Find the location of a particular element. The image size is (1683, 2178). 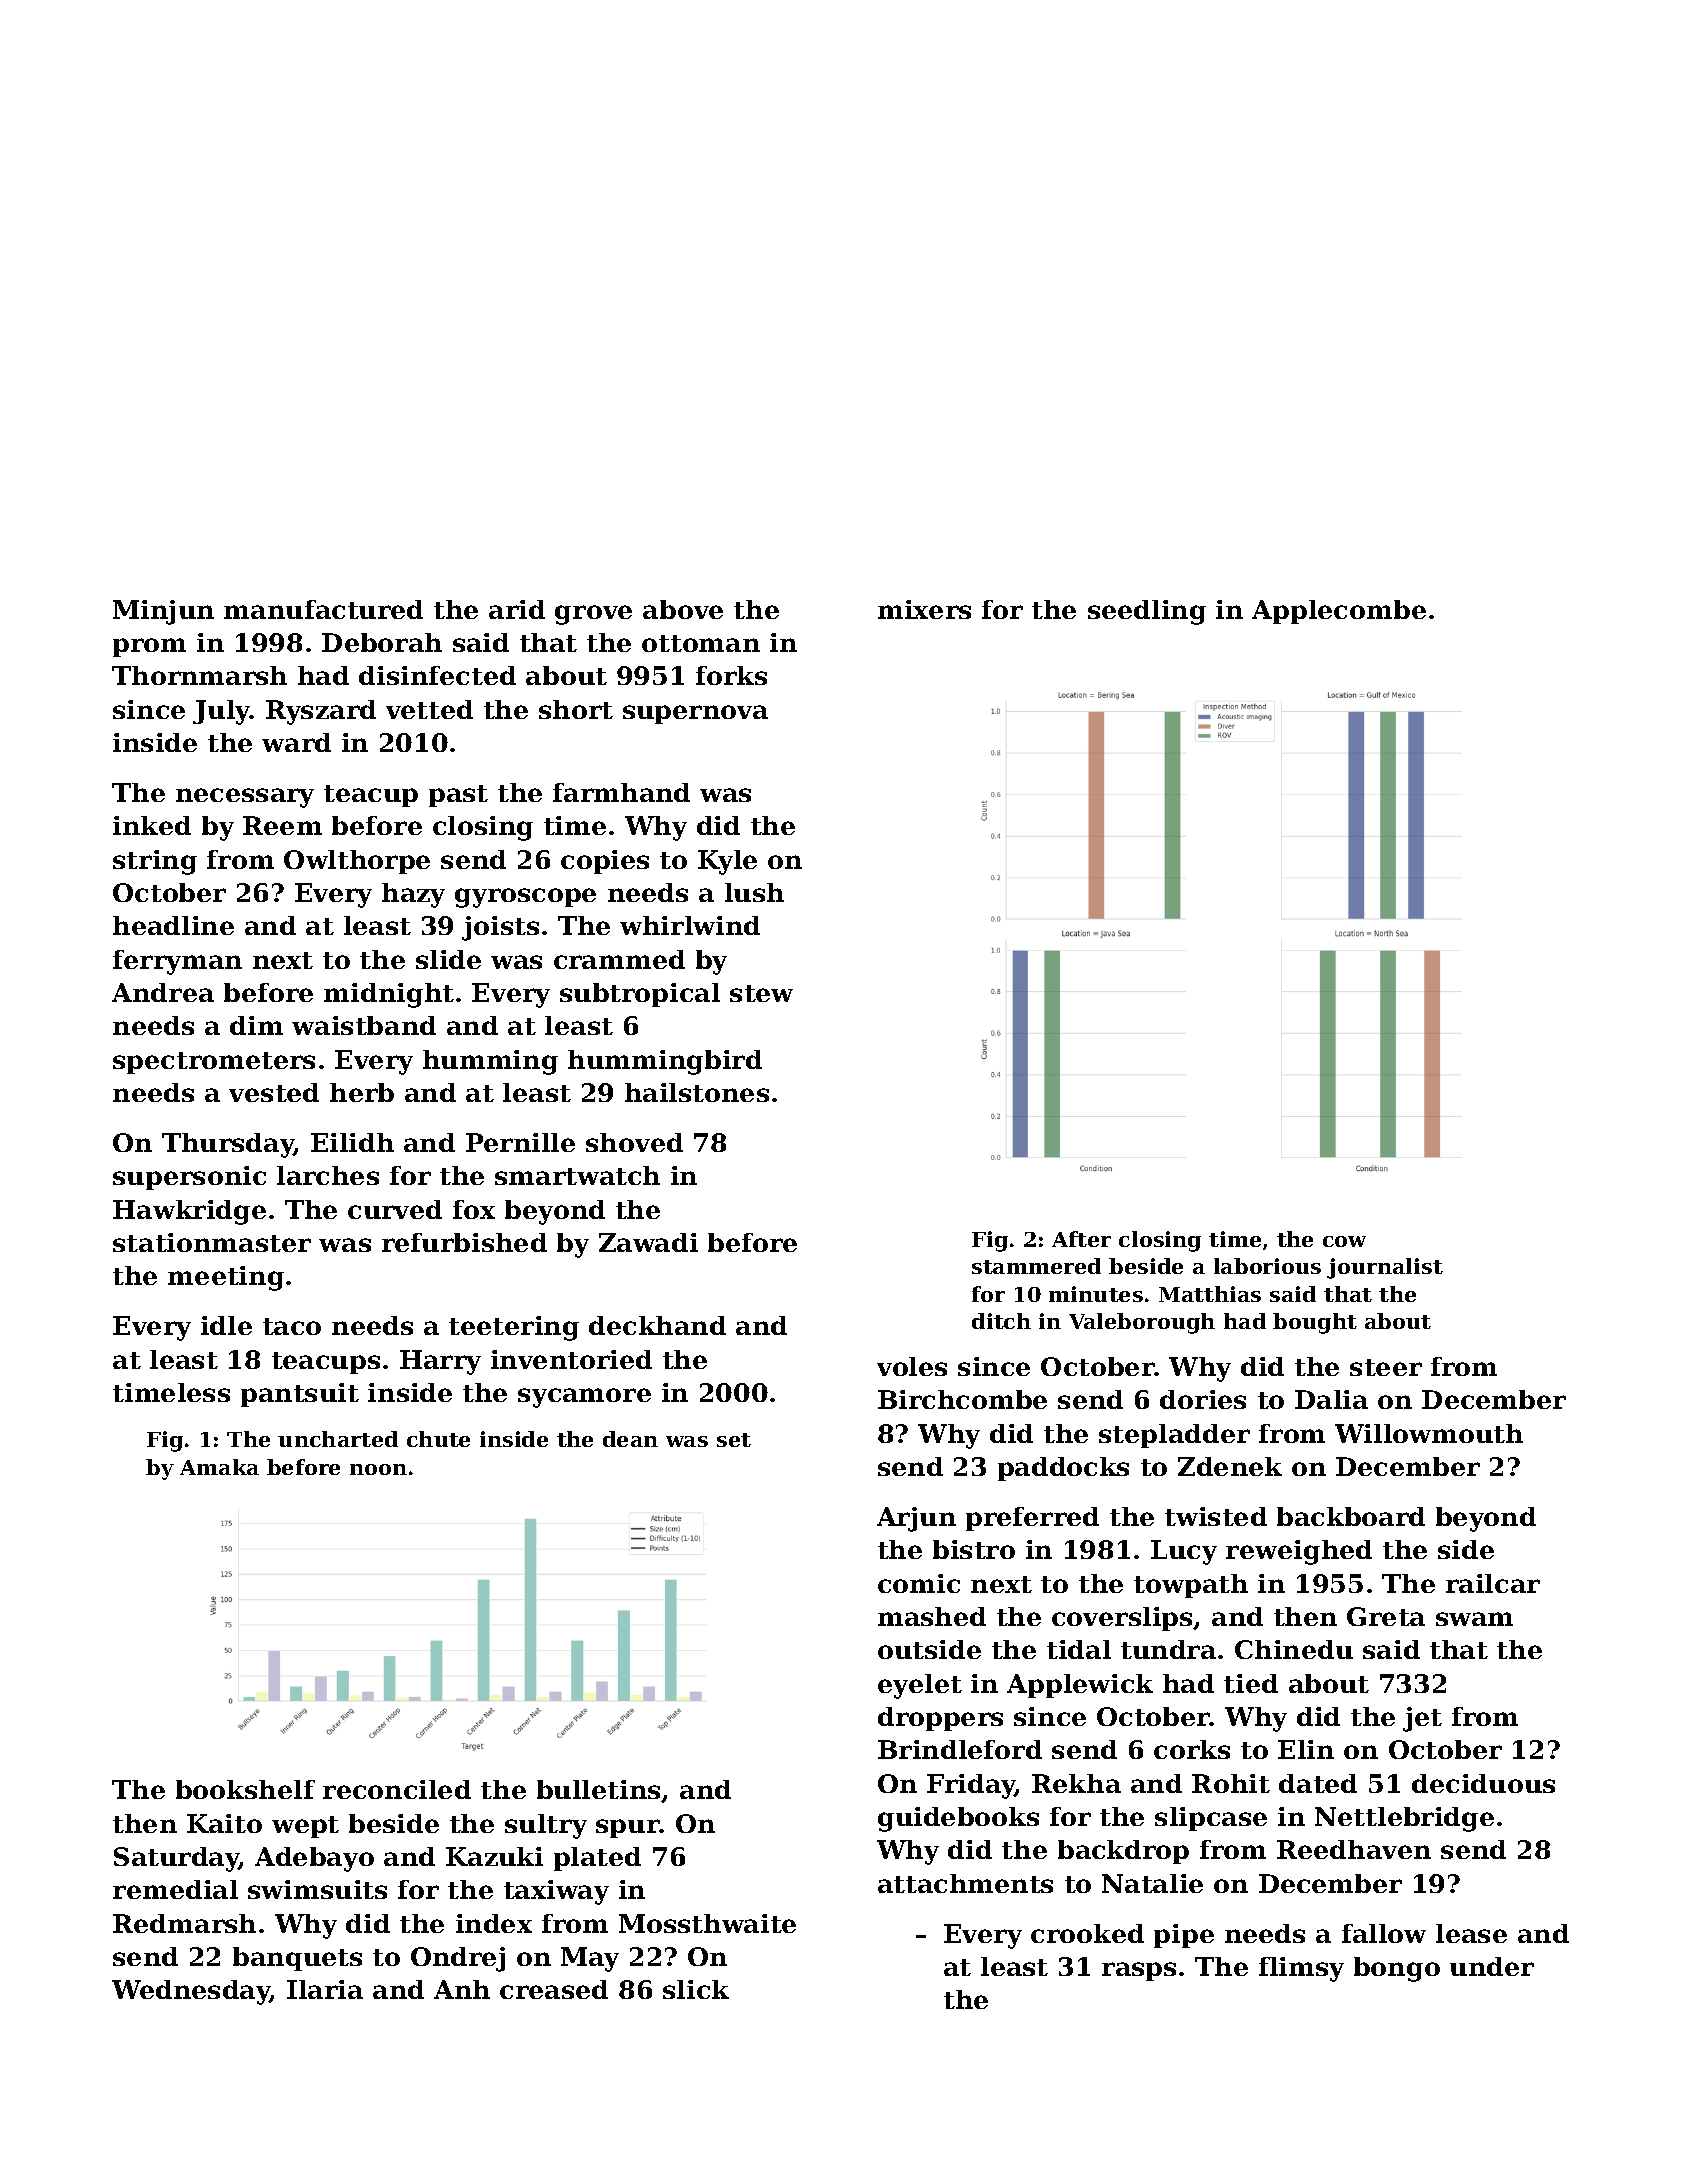

Willowmouth is located at coordinates (1429, 1433).
